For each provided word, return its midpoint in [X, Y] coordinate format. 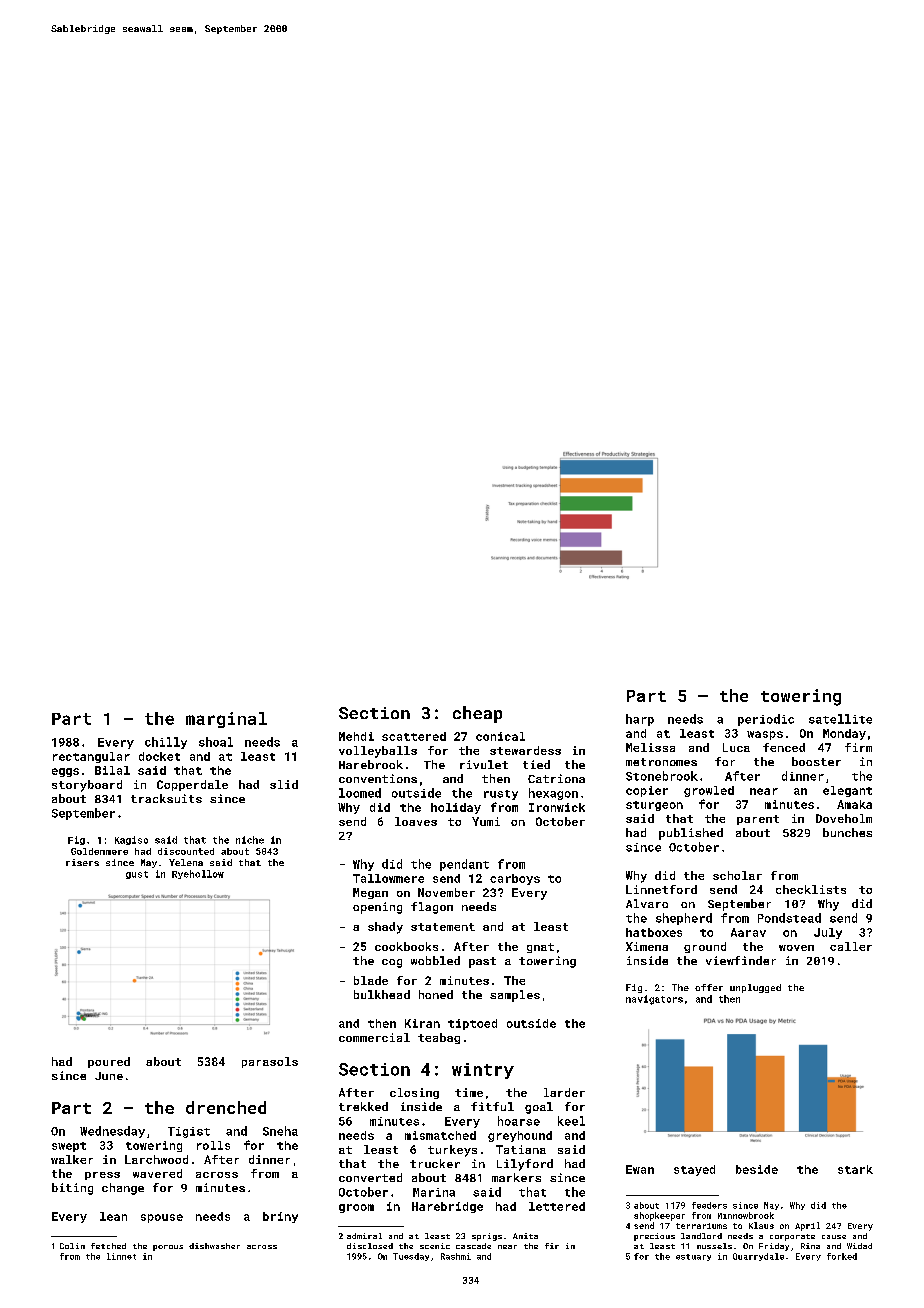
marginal [226, 720]
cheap [477, 714]
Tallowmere [388, 878]
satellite [840, 719]
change [123, 1189]
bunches [847, 832]
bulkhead [382, 994]
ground [705, 947]
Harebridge [447, 1207]
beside [757, 1169]
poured [109, 1062]
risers [82, 862]
